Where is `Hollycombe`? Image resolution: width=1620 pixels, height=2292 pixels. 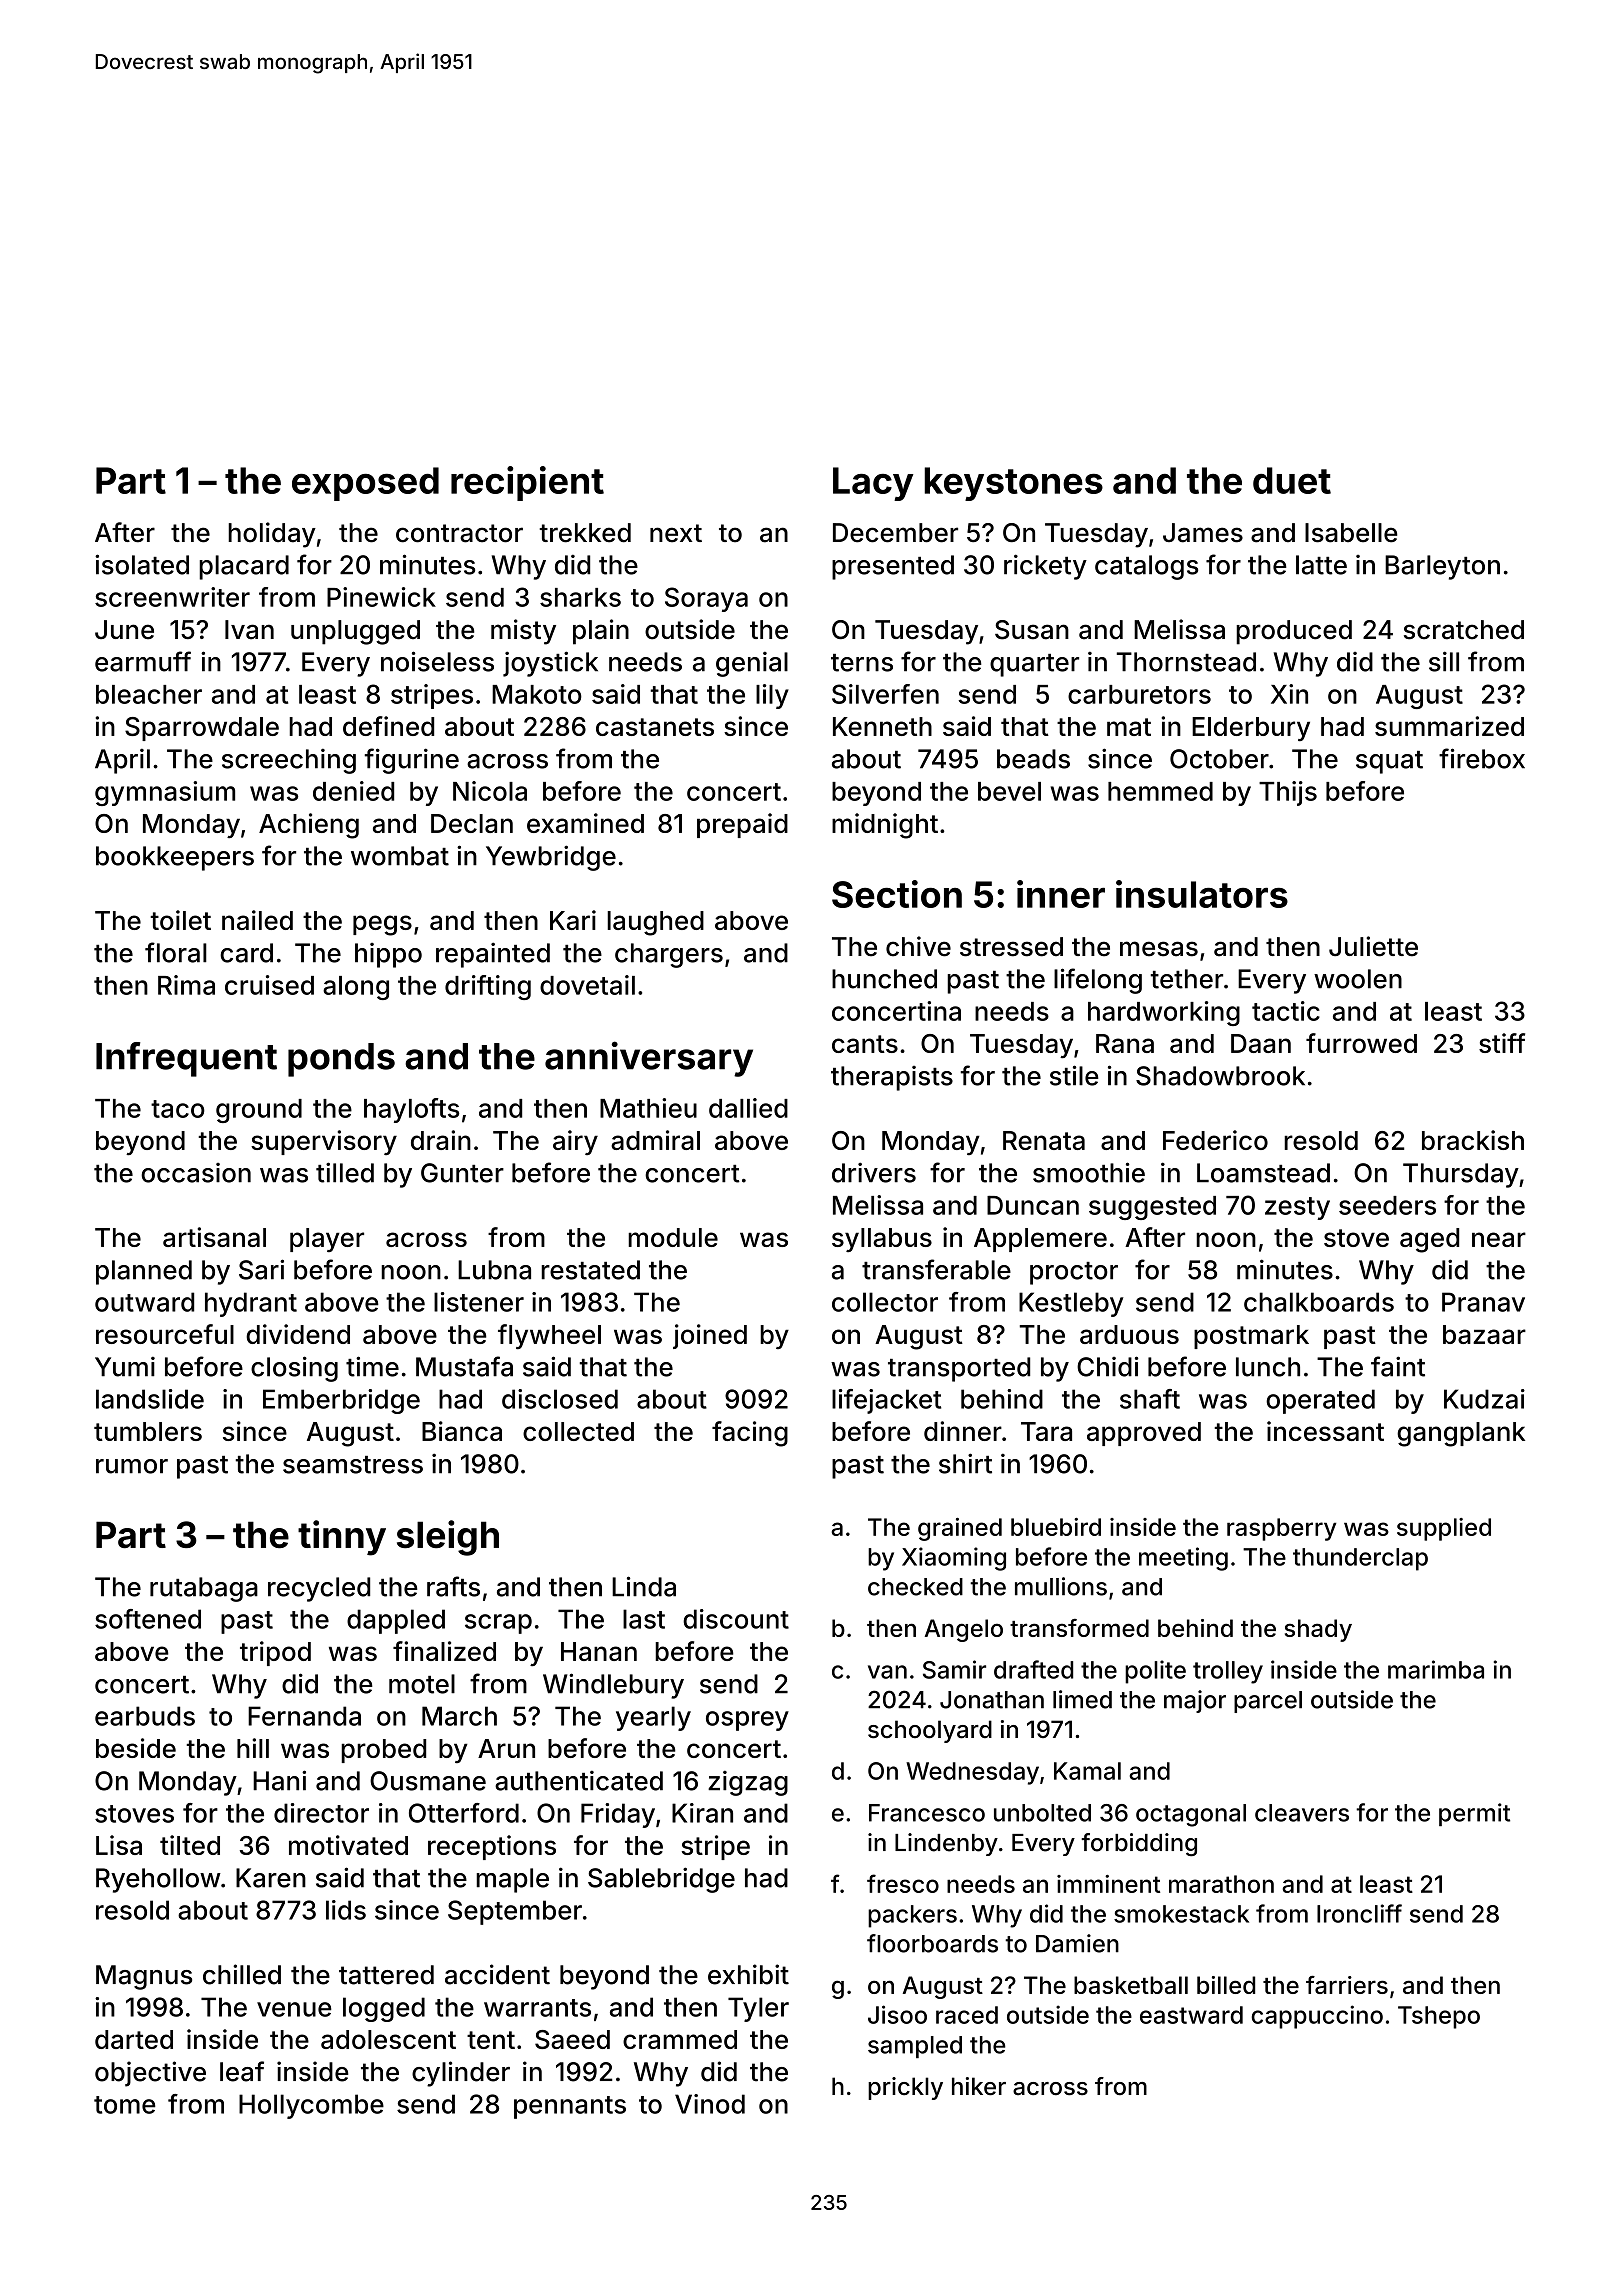
Hollycombe is located at coordinates (311, 2106).
